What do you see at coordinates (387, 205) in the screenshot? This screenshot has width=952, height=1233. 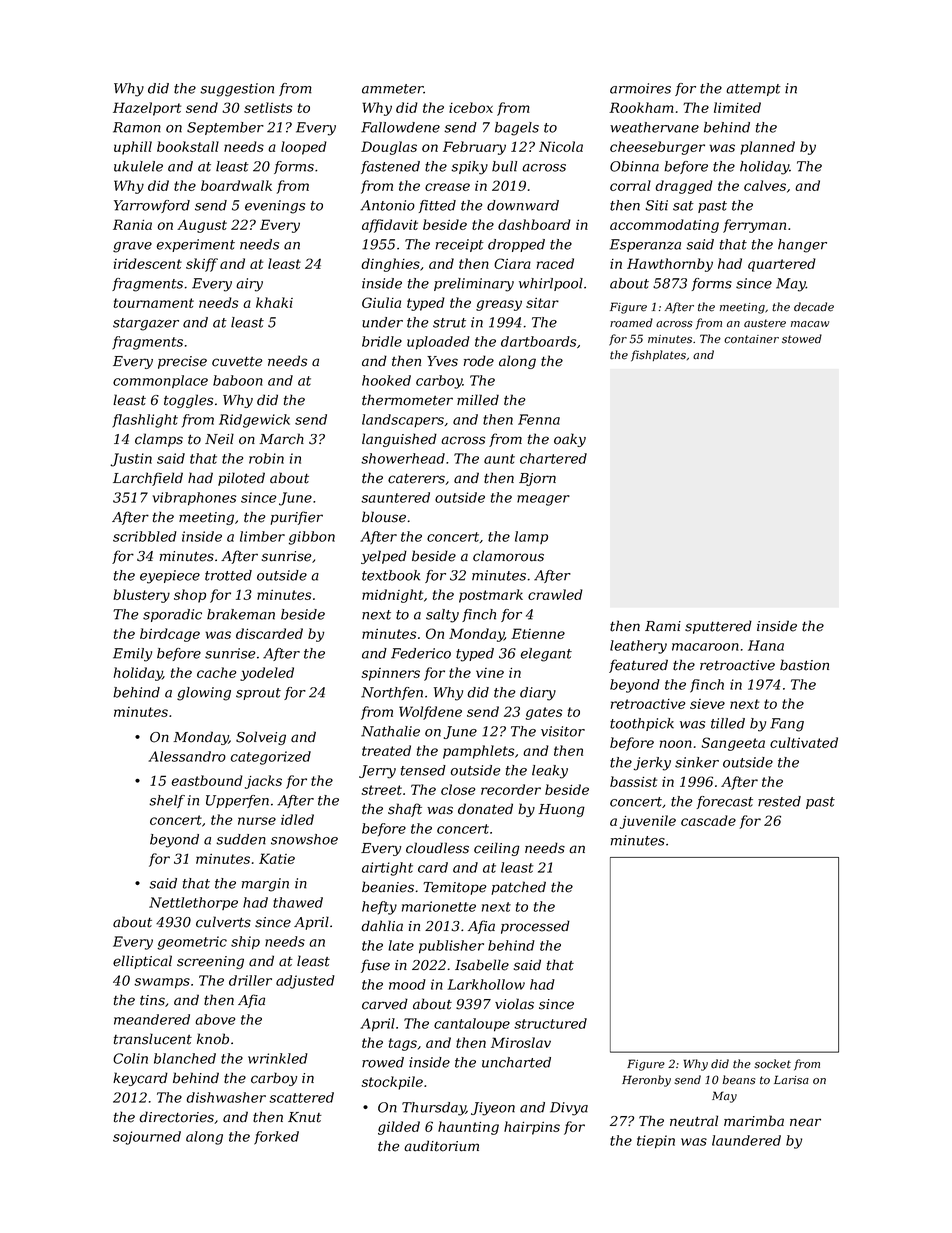 I see `Antonio` at bounding box center [387, 205].
